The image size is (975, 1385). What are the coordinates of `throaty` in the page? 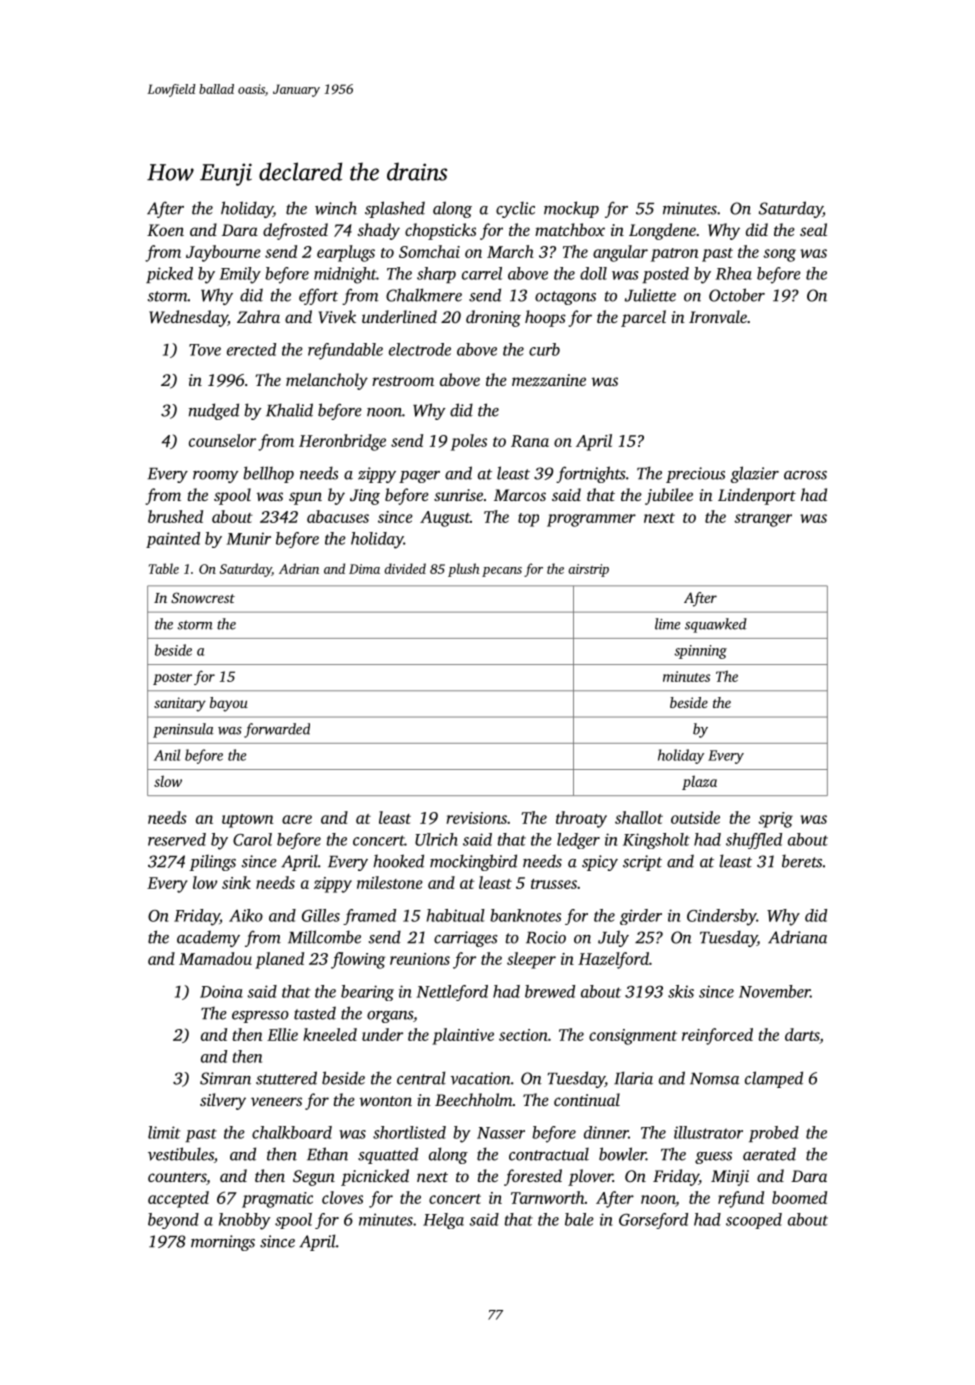 It's located at (581, 819).
